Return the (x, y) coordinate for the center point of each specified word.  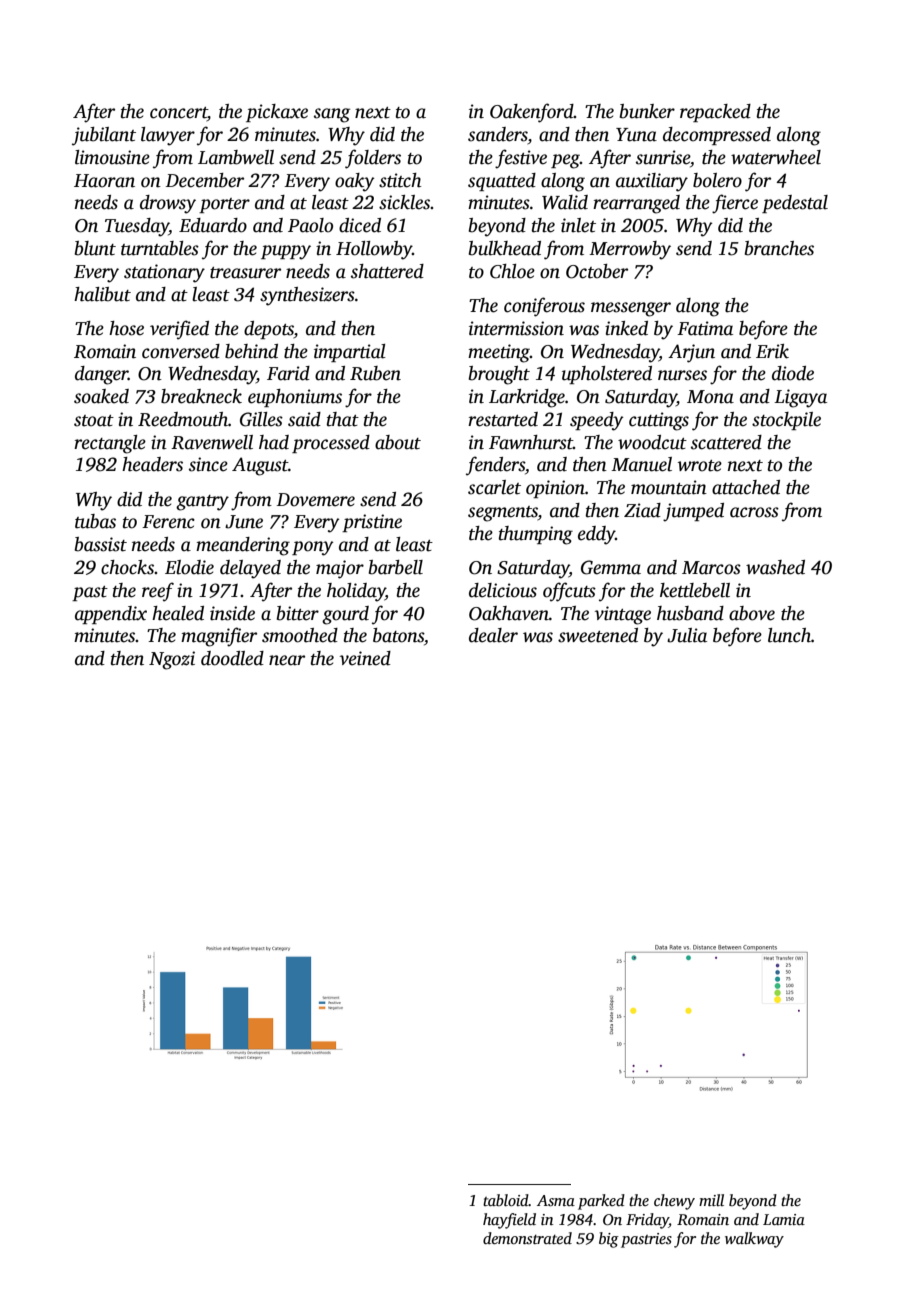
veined (365, 658)
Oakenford (532, 113)
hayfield (509, 1221)
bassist (101, 544)
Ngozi (172, 660)
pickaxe (277, 113)
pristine (372, 523)
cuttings (659, 421)
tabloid (506, 1200)
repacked (715, 113)
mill (711, 1200)
